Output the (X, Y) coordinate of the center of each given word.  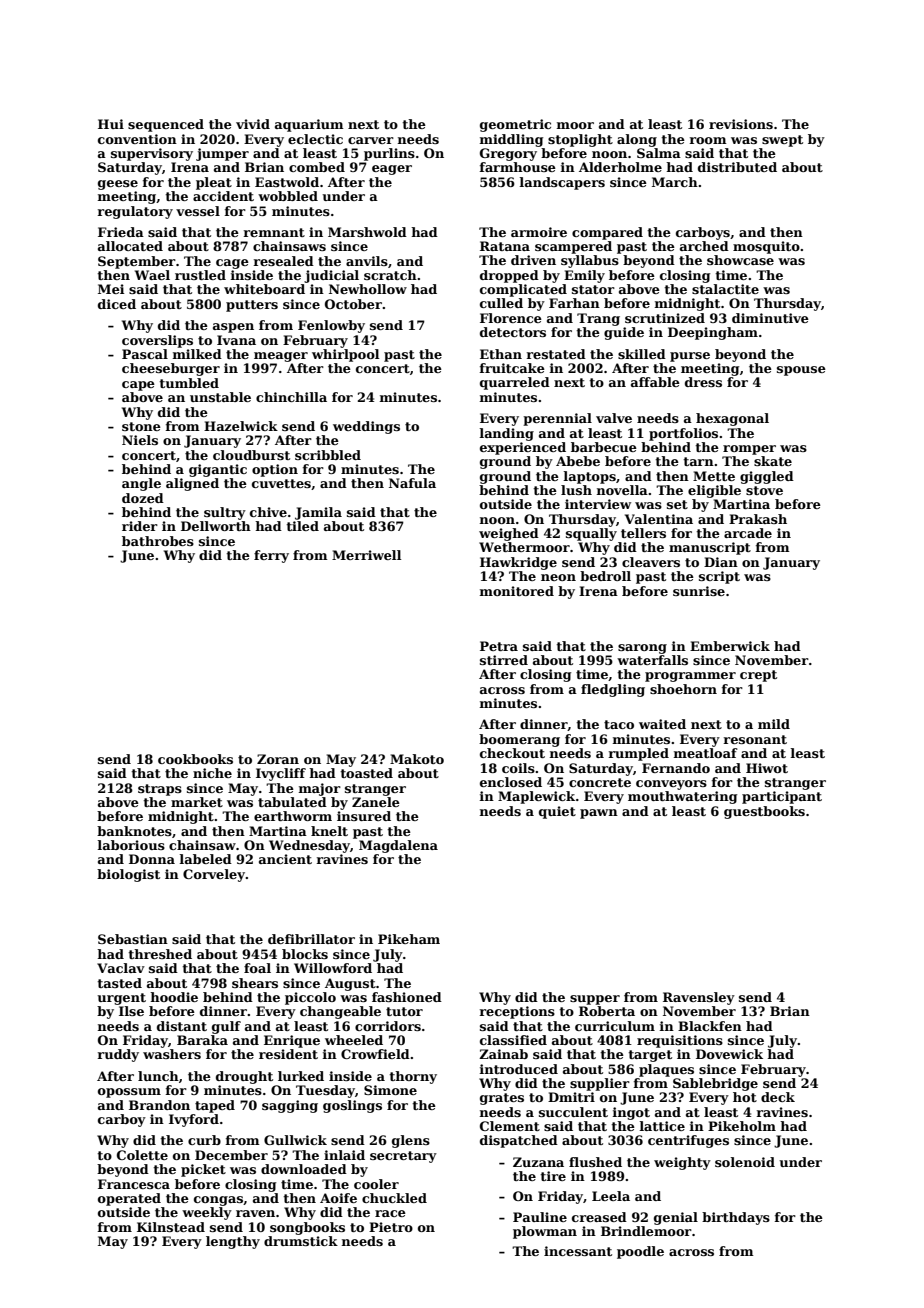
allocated (130, 246)
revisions (741, 124)
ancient (285, 859)
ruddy (118, 1055)
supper (595, 1000)
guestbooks (764, 812)
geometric (515, 125)
